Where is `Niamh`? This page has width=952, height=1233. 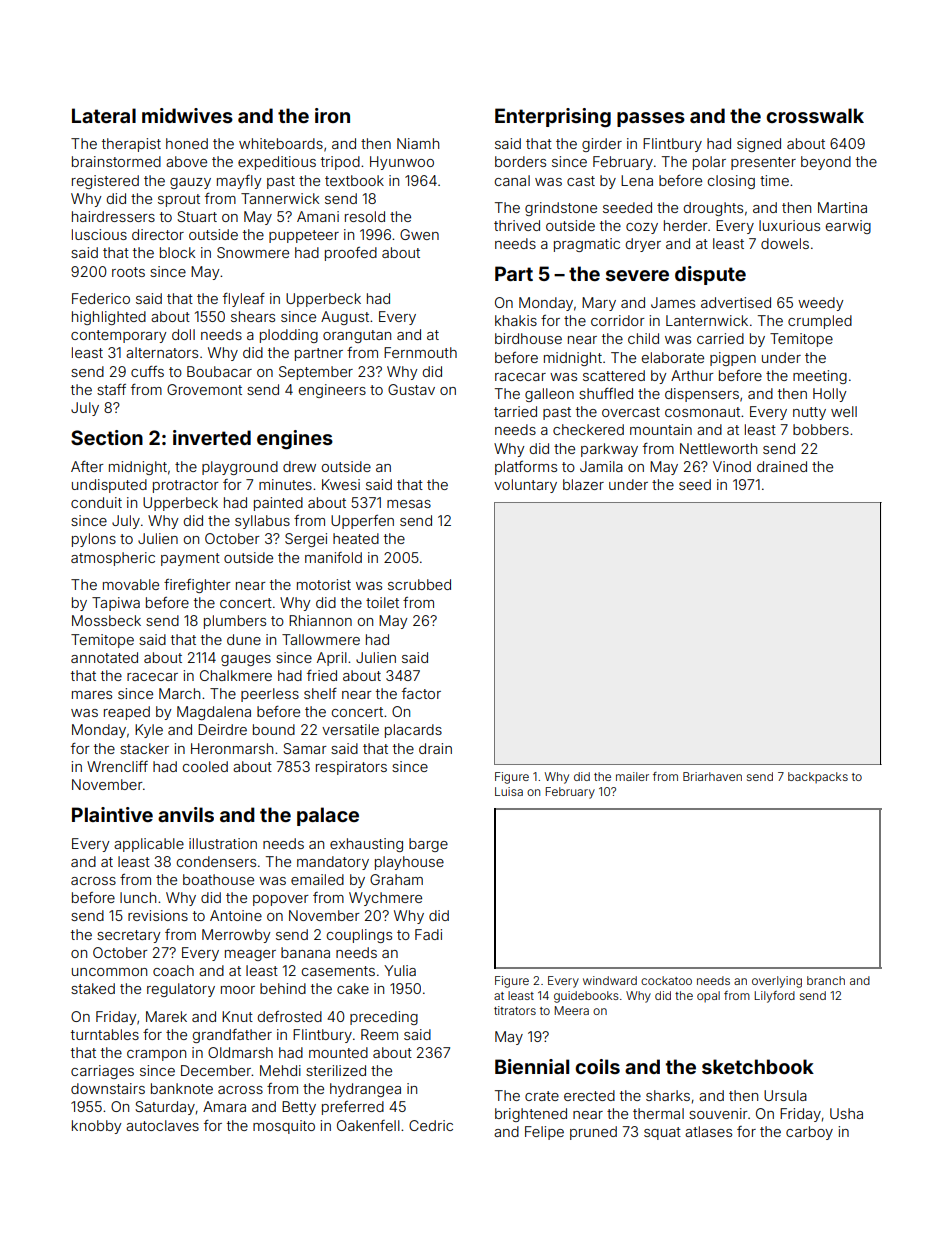
Niamh is located at coordinates (418, 143).
